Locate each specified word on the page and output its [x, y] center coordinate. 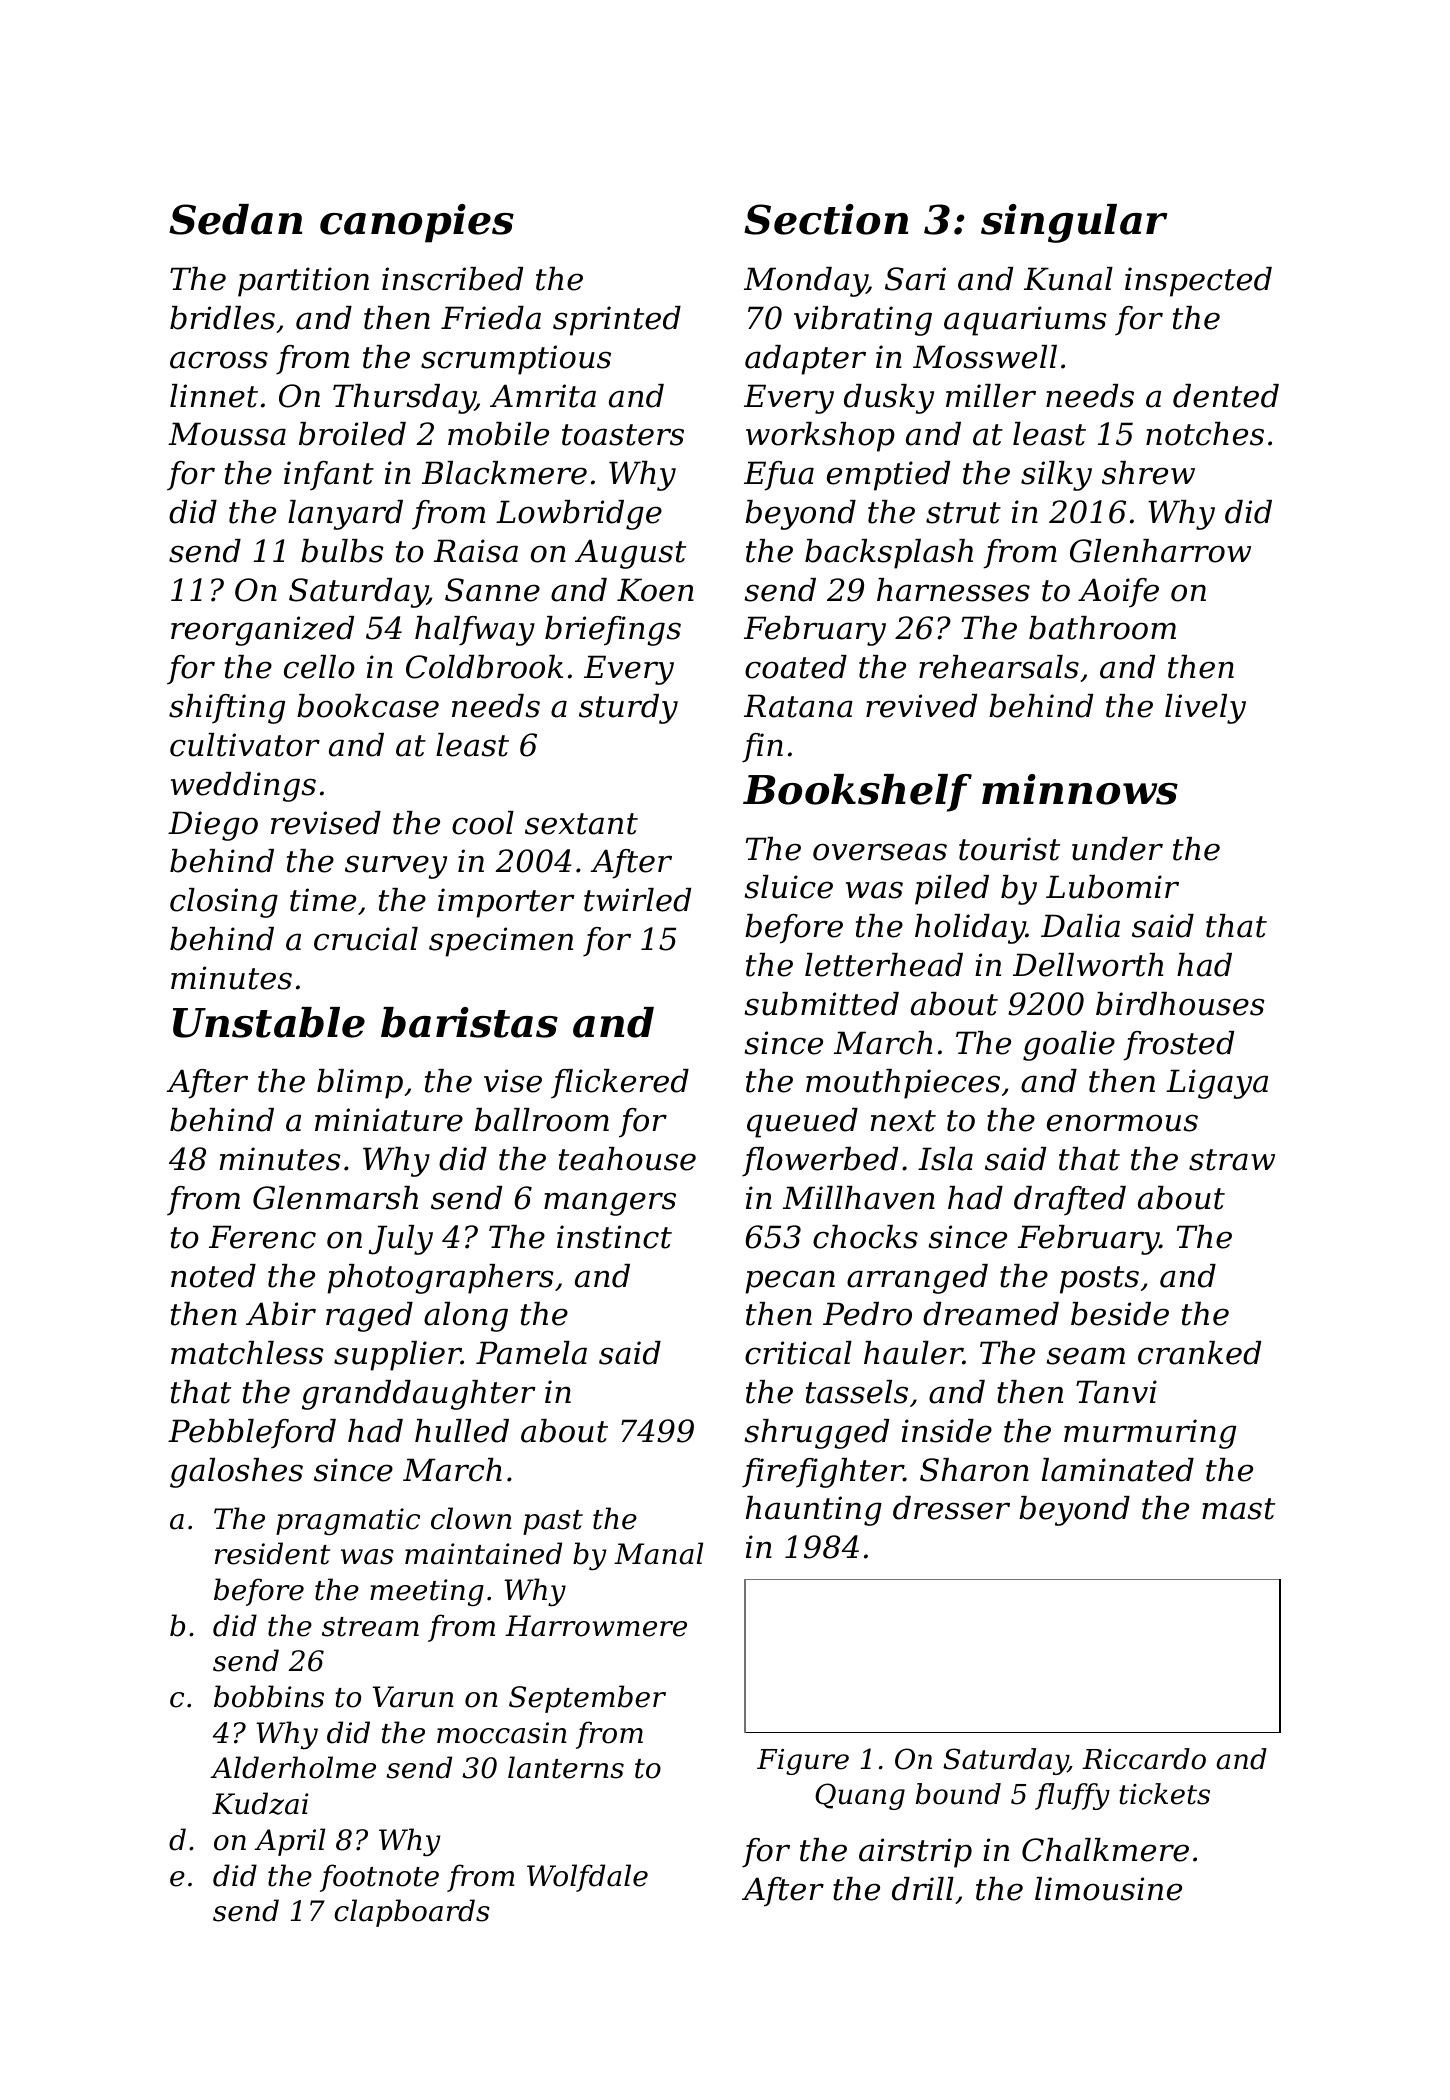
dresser [951, 1508]
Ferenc [262, 1237]
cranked [1199, 1353]
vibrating [863, 321]
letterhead [884, 965]
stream [370, 1627]
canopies [417, 223]
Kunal [1068, 279]
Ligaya [1217, 1084]
